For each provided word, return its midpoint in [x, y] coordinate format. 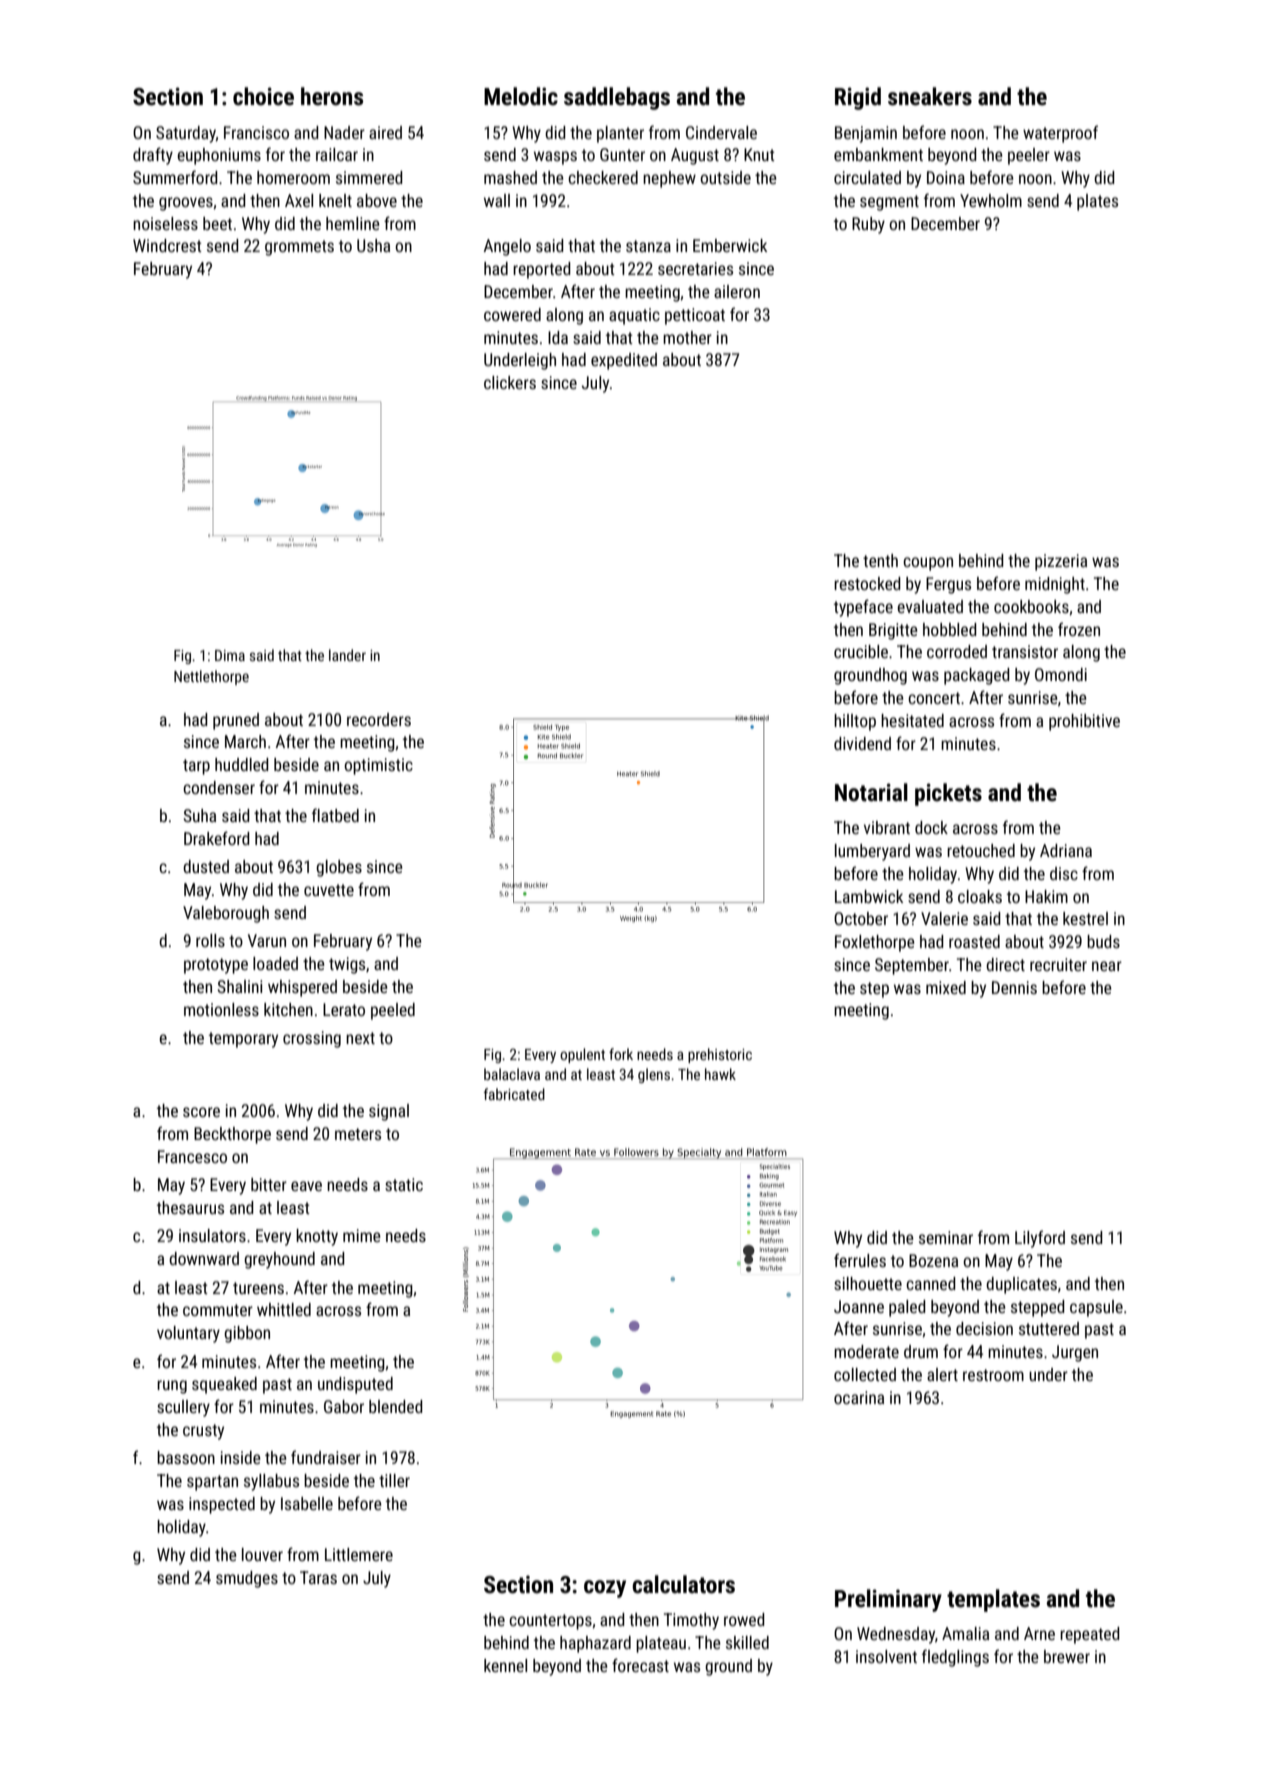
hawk [720, 1074]
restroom [993, 1375]
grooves [186, 204]
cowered [512, 314]
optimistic [378, 766]
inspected [222, 1505]
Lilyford [1040, 1239]
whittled [284, 1309]
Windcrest [167, 245]
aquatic [634, 316]
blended [396, 1406]
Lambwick [869, 896]
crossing [312, 1039]
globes [339, 868]
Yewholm [991, 200]
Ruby [868, 225]
